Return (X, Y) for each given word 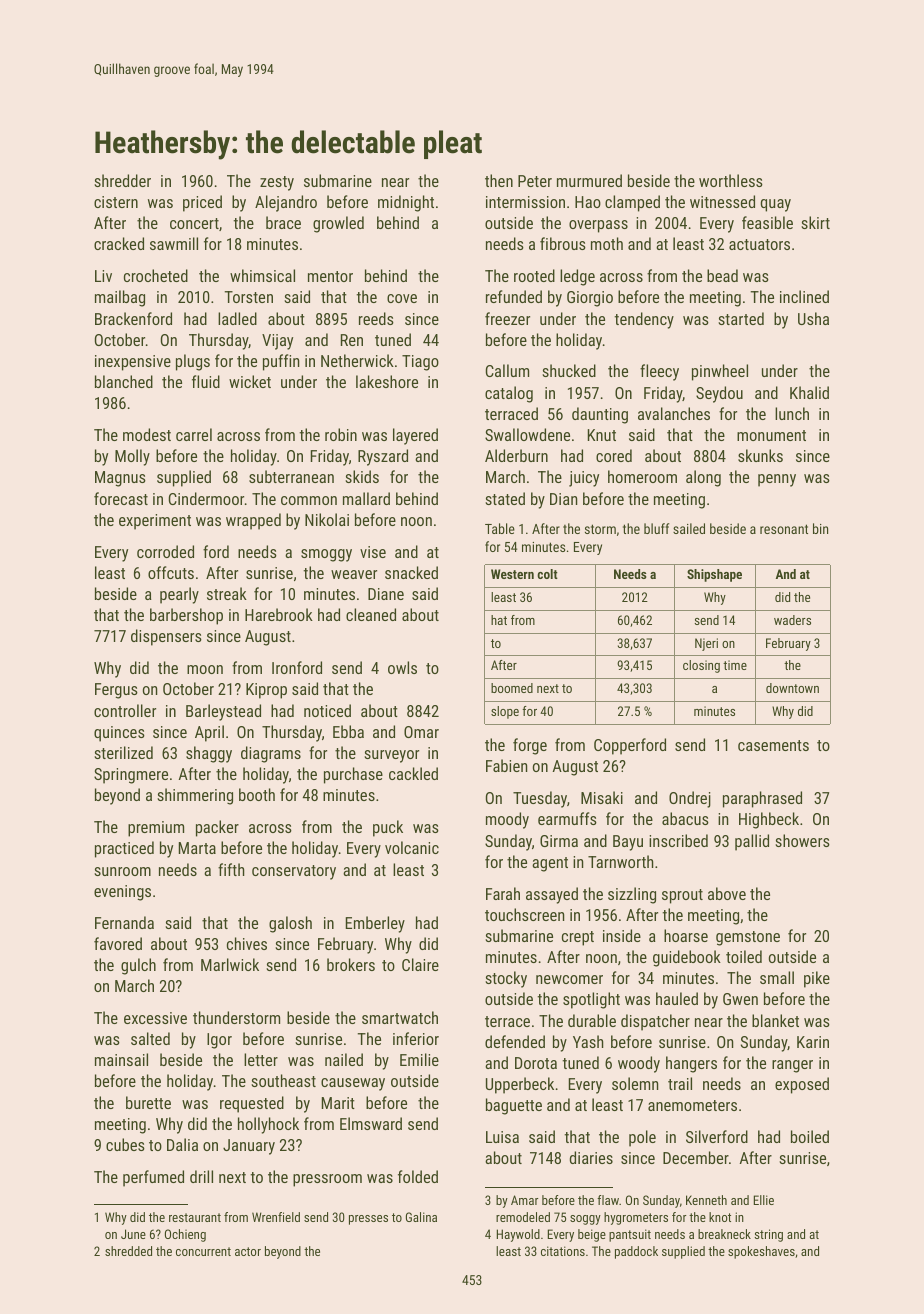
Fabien (506, 765)
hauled (677, 998)
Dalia (182, 1144)
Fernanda (124, 922)
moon (205, 669)
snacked (411, 572)
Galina (421, 1217)
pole (642, 1138)
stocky (506, 979)
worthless (731, 180)
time (735, 665)
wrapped (253, 521)
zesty (277, 183)
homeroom (642, 476)
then (499, 180)
